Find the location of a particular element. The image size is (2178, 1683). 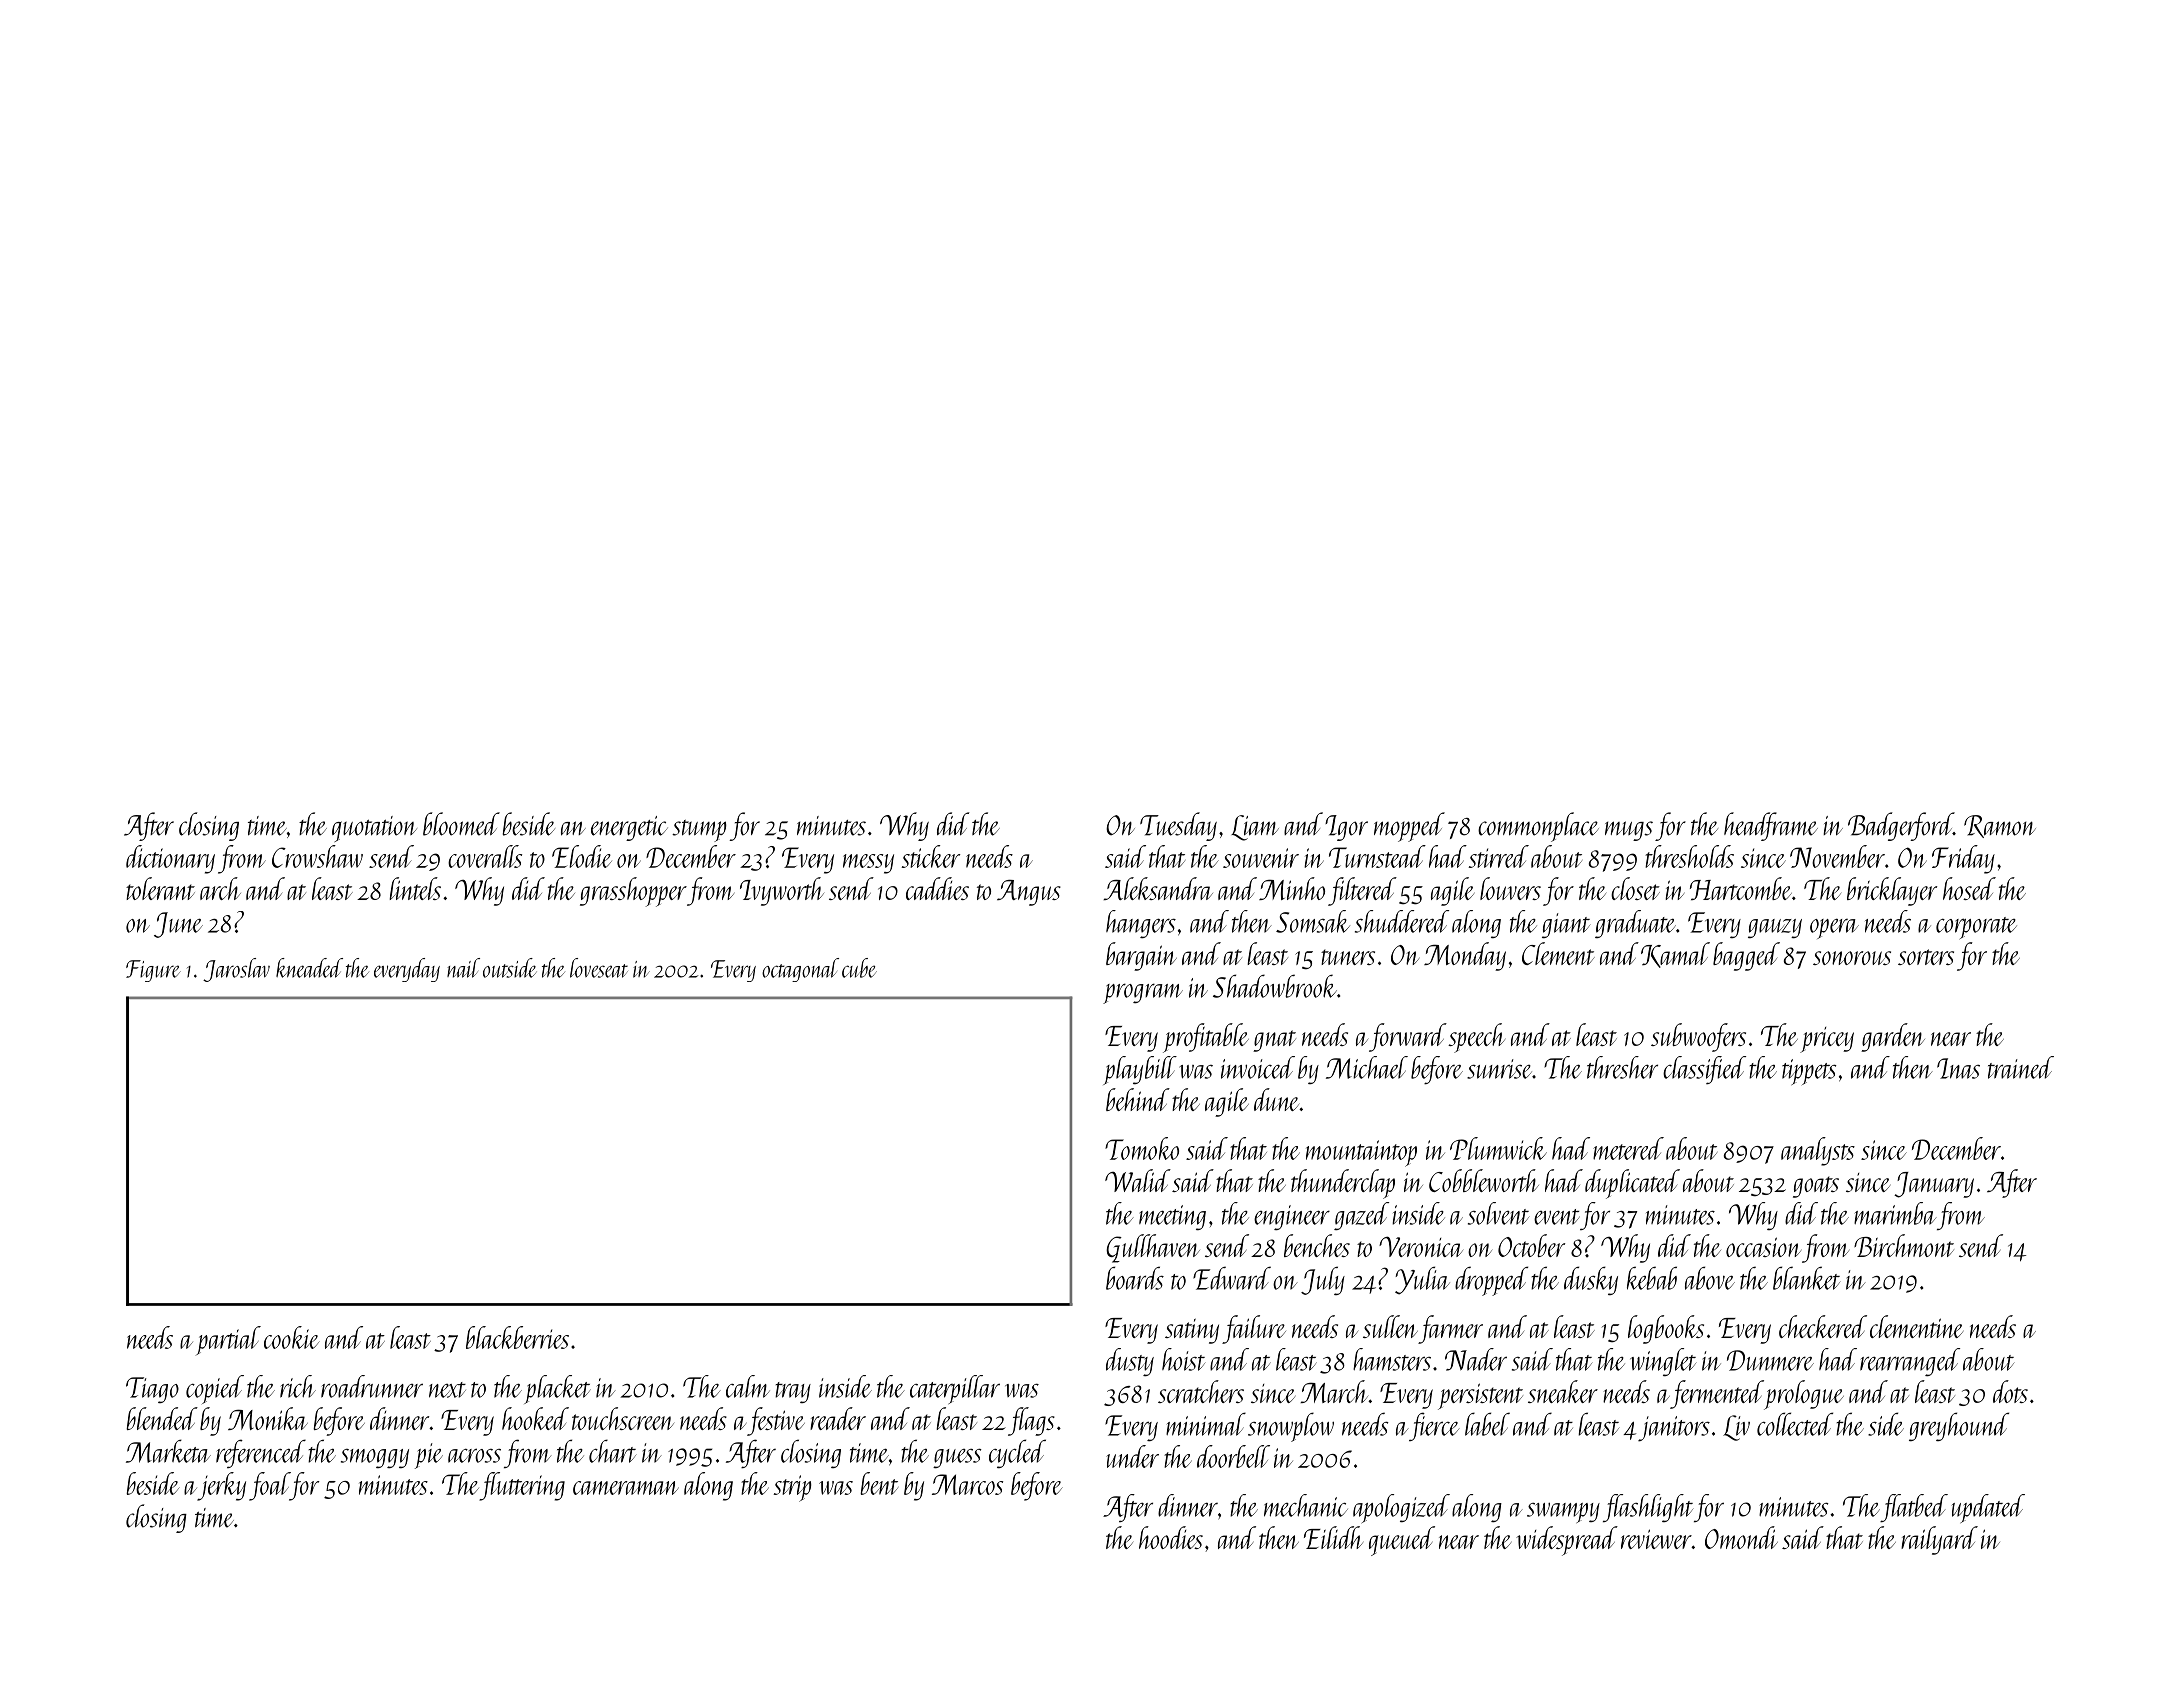

Badgerford is located at coordinates (1901, 826).
